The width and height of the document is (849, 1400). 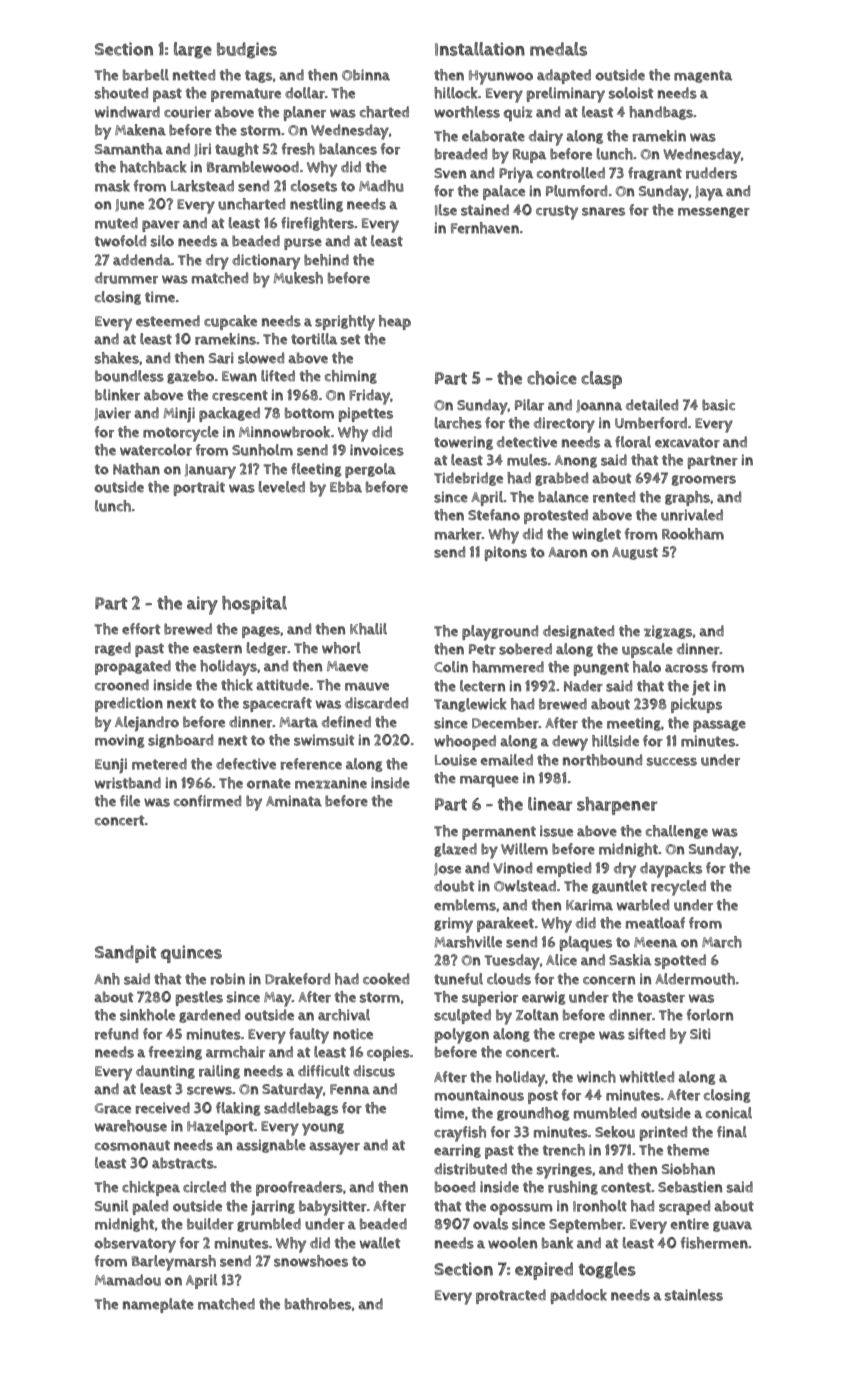 I want to click on courier, so click(x=187, y=112).
